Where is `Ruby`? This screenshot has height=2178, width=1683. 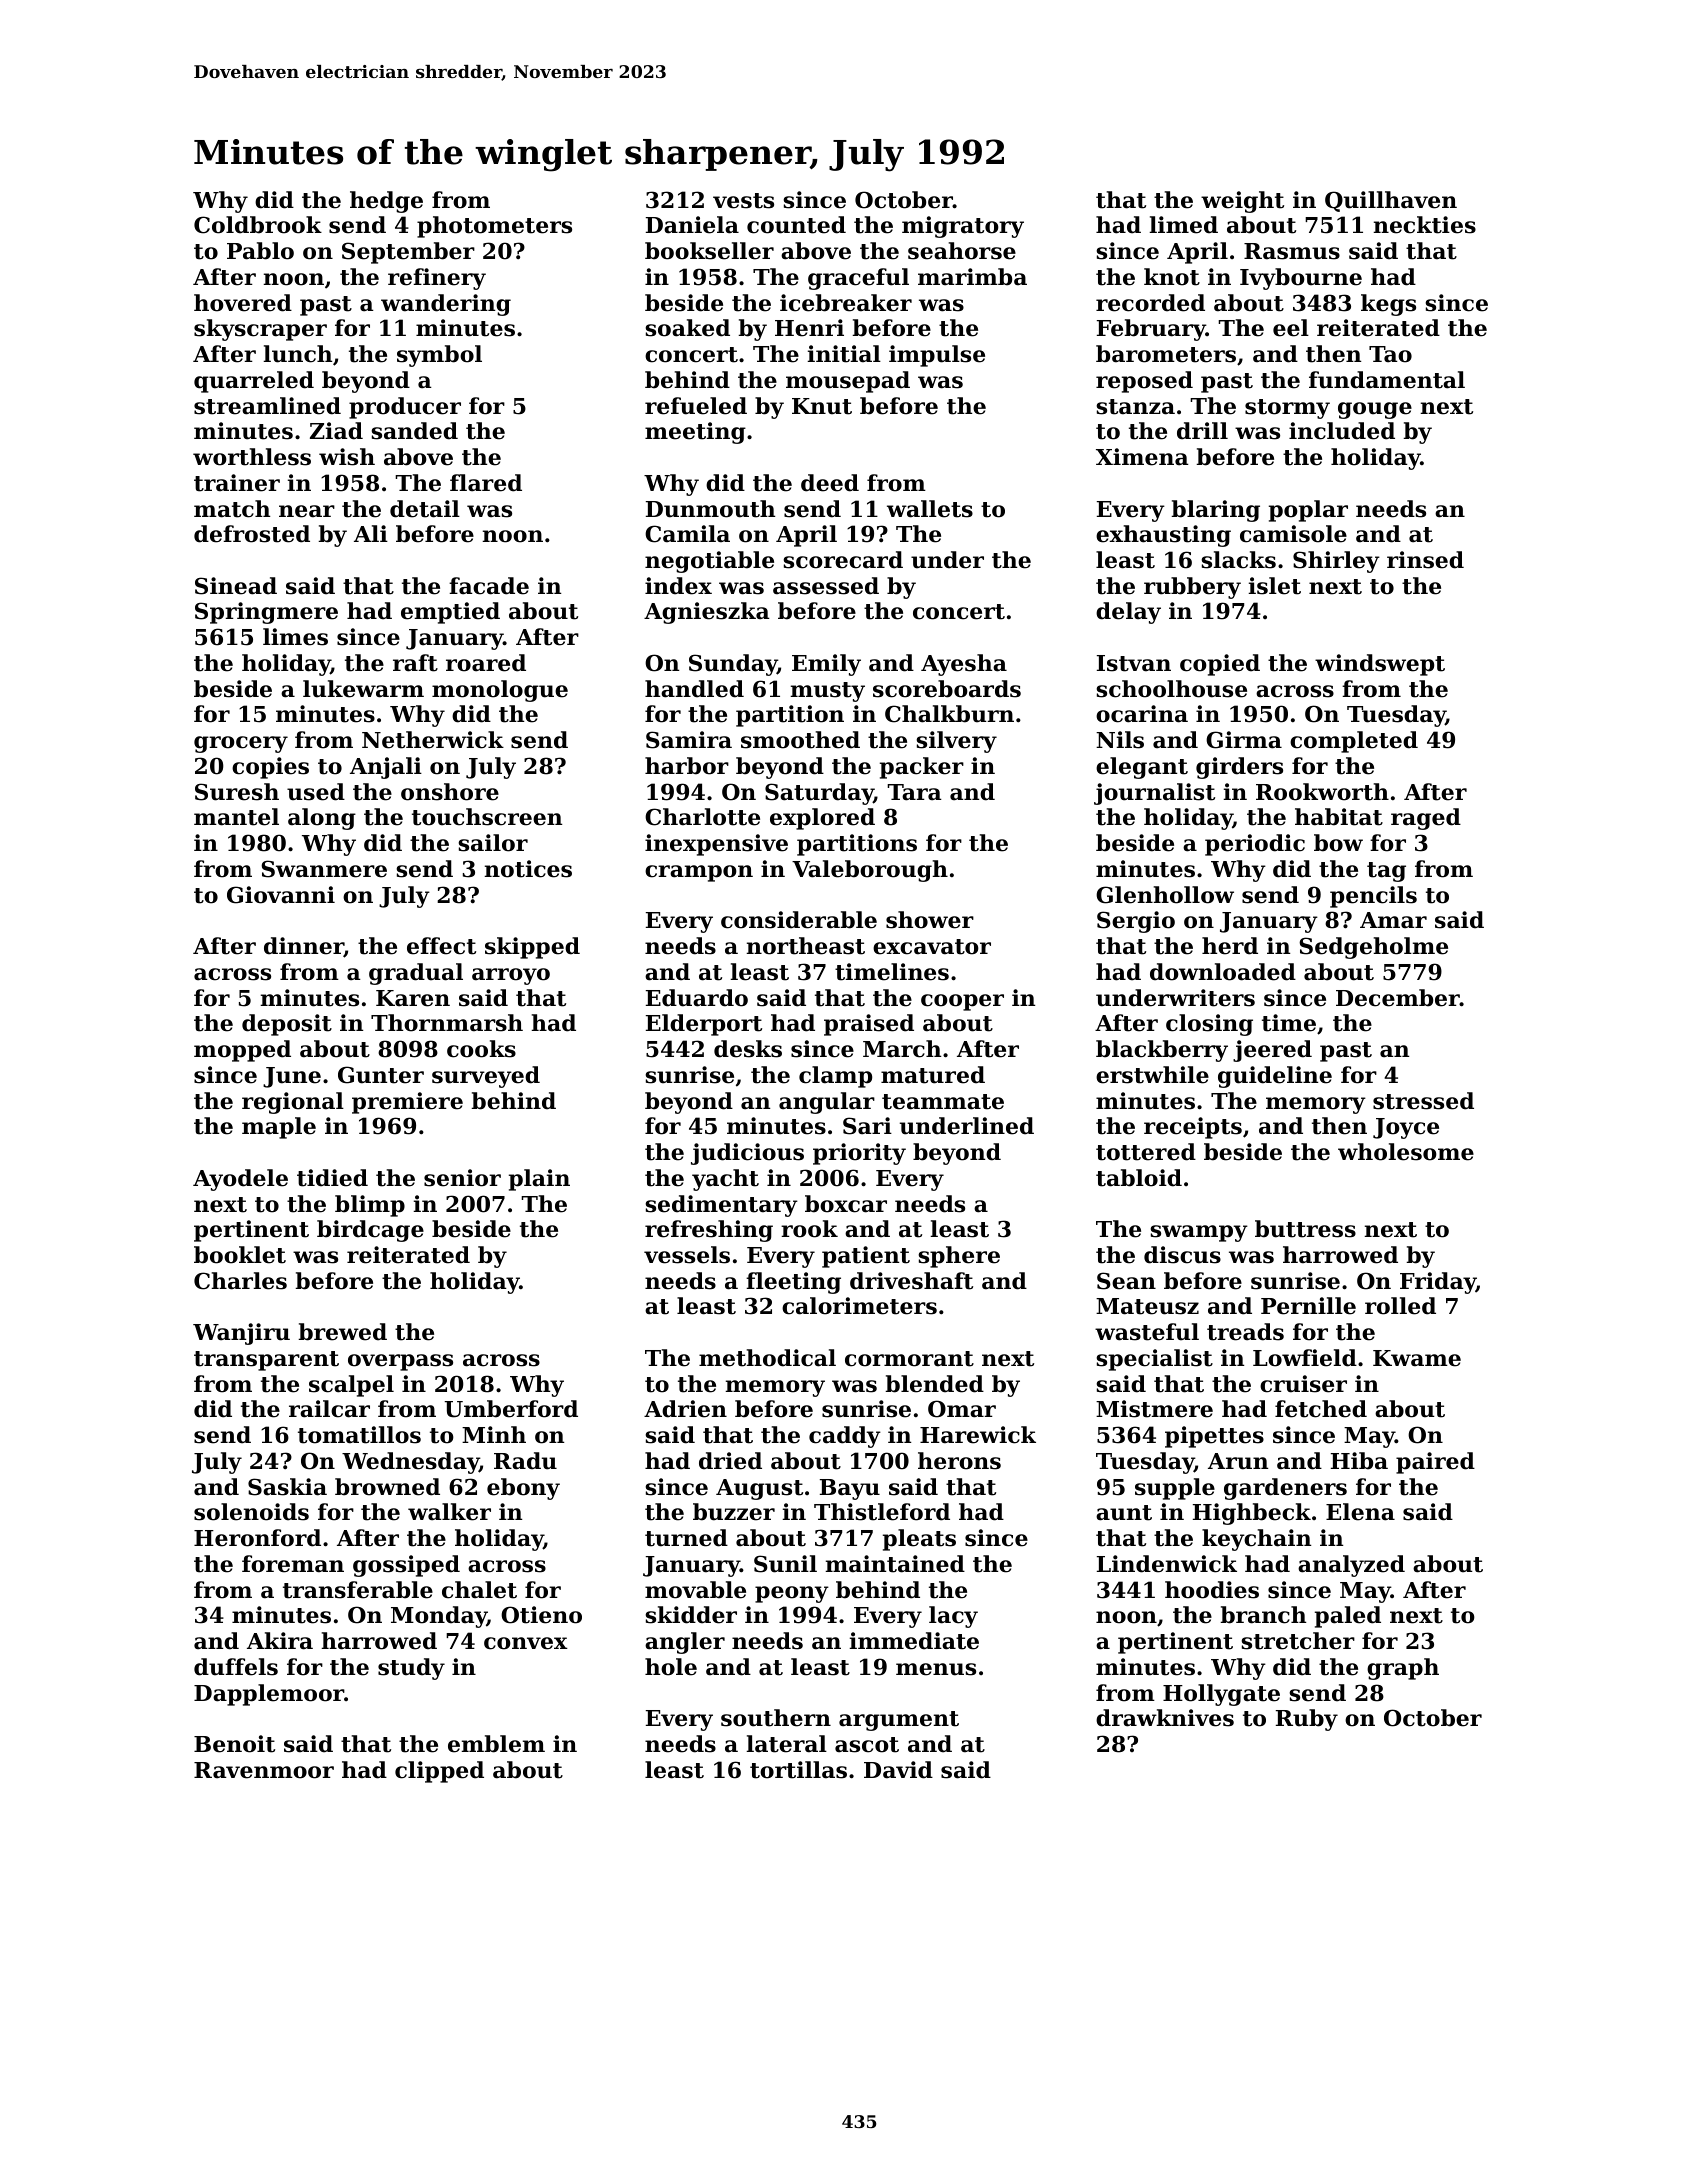
Ruby is located at coordinates (1307, 1720).
